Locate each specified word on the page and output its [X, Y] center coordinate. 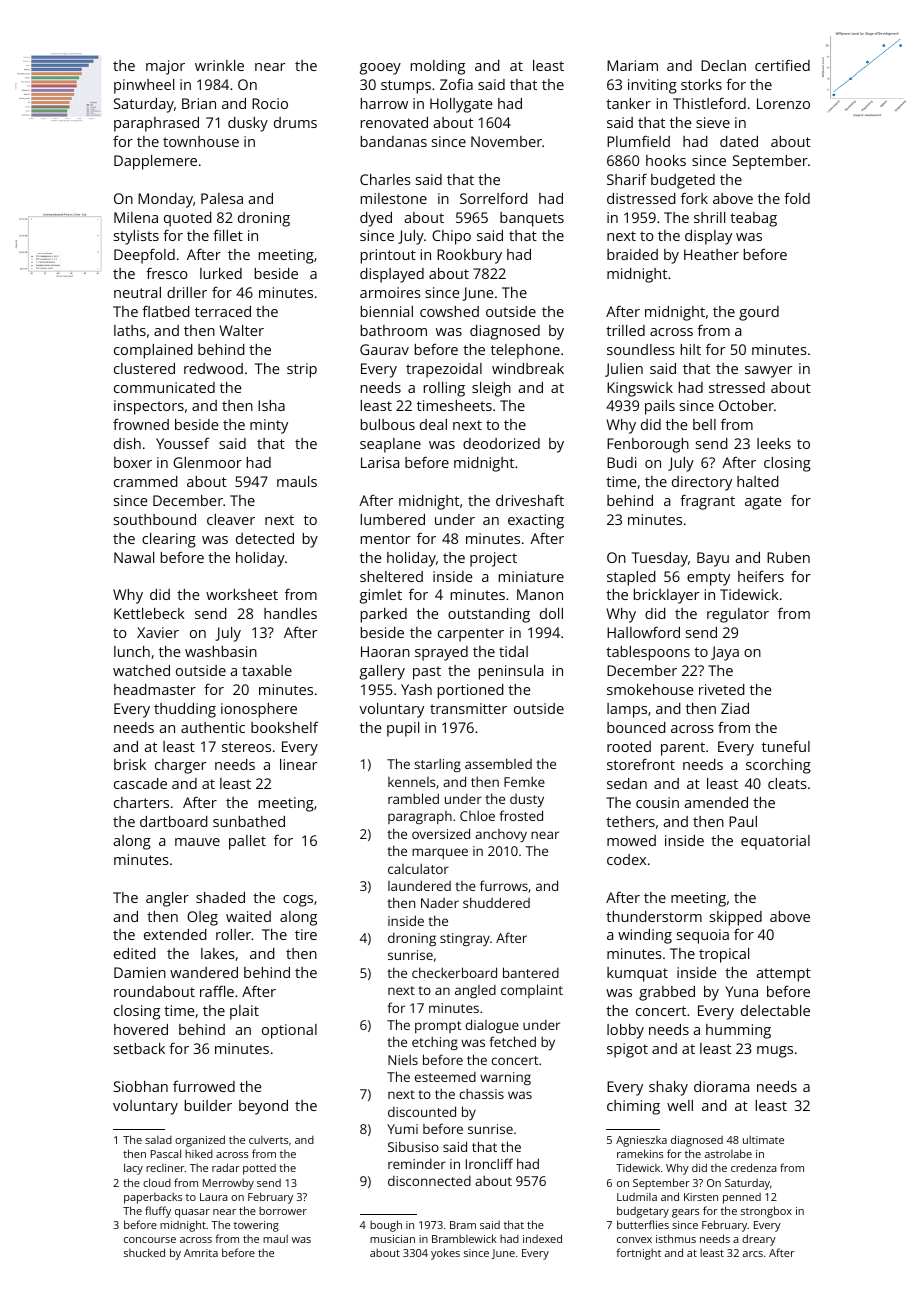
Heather [711, 254]
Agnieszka [641, 1141]
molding [438, 67]
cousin [657, 802]
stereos [246, 747]
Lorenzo [783, 103]
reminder [417, 1164]
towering [256, 1226]
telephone [525, 351]
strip [302, 370]
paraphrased [156, 124]
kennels [412, 782]
